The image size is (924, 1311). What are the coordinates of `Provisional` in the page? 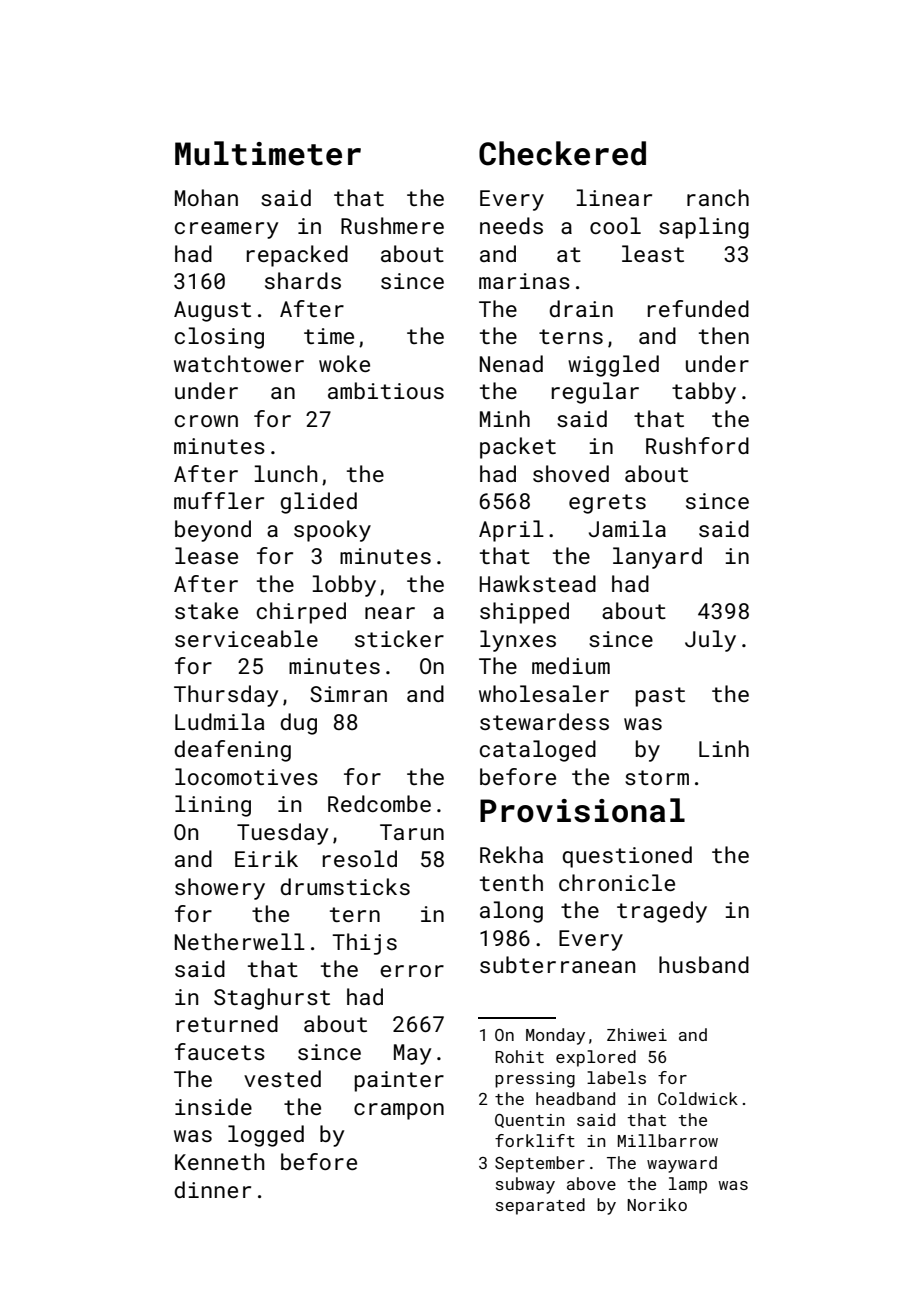 It's located at (582, 810).
